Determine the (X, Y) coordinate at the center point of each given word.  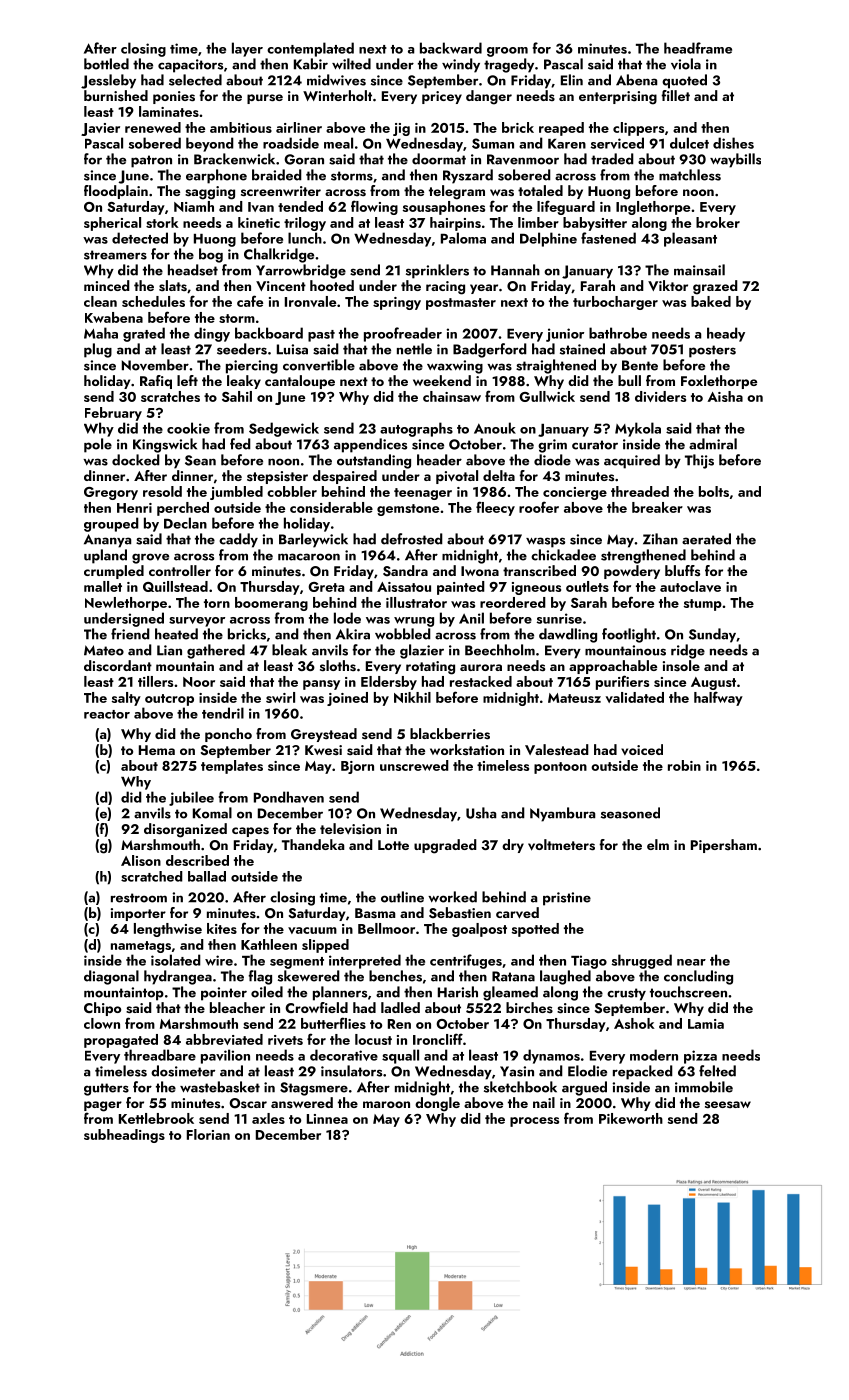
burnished (116, 95)
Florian (208, 1134)
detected (140, 238)
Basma (375, 913)
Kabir (311, 64)
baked (711, 301)
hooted (332, 285)
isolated (176, 960)
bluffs (682, 570)
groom (507, 52)
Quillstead (175, 586)
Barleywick (313, 540)
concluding (698, 977)
